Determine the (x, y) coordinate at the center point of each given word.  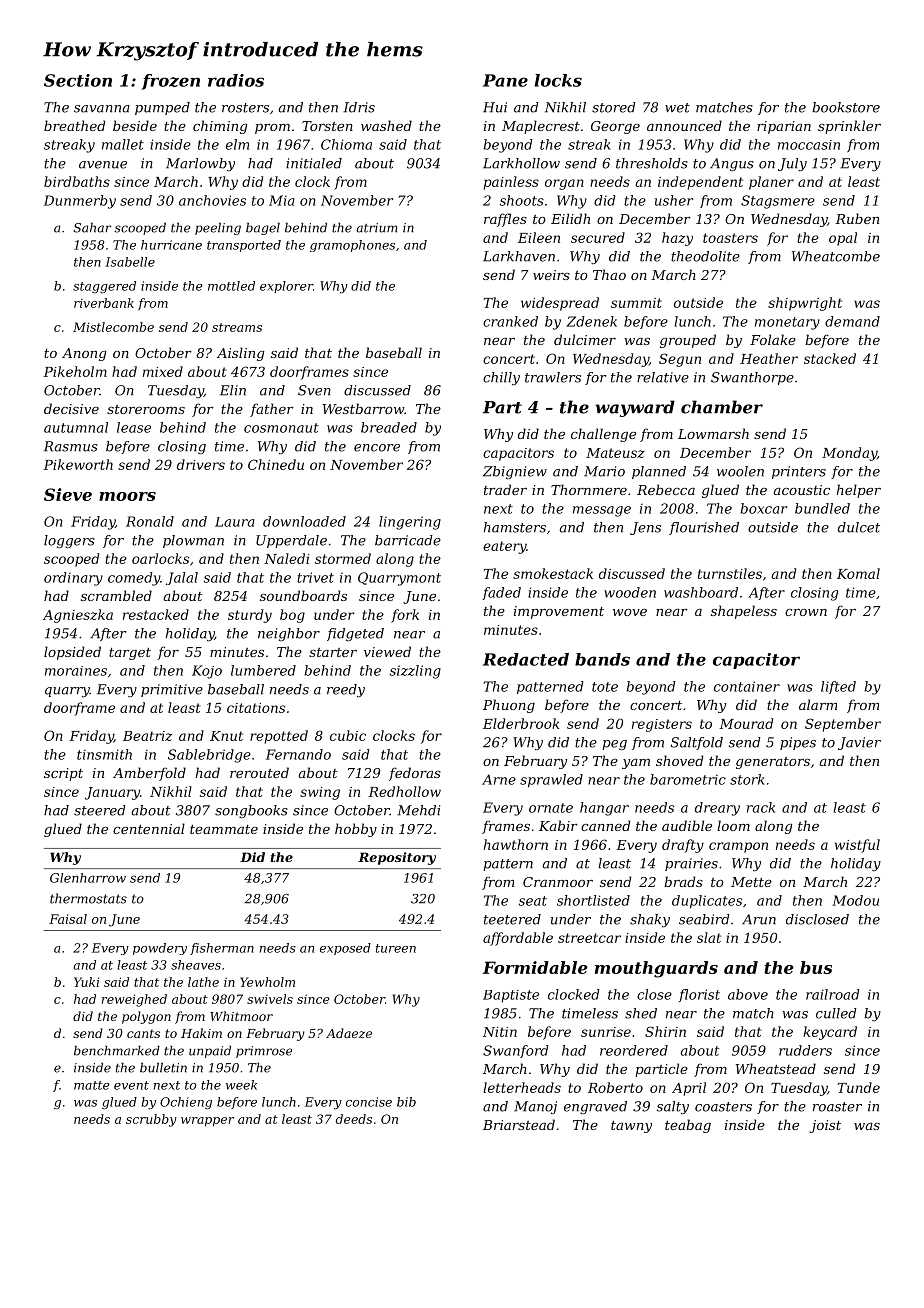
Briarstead (519, 1124)
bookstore (846, 107)
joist (825, 1126)
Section (78, 80)
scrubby (151, 1120)
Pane (505, 80)
